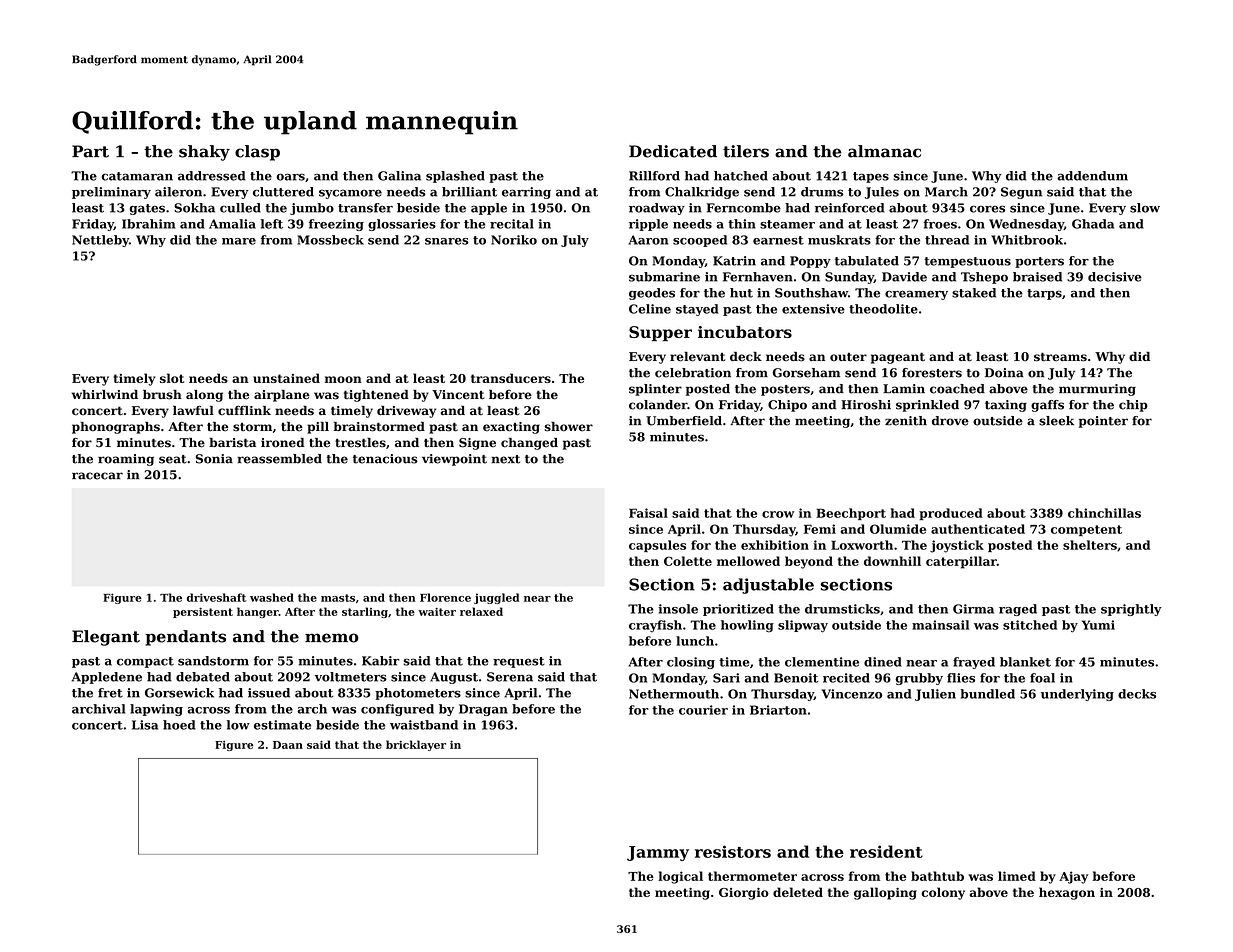 This screenshot has width=1233, height=952. What do you see at coordinates (1073, 877) in the screenshot?
I see `Ajay` at bounding box center [1073, 877].
